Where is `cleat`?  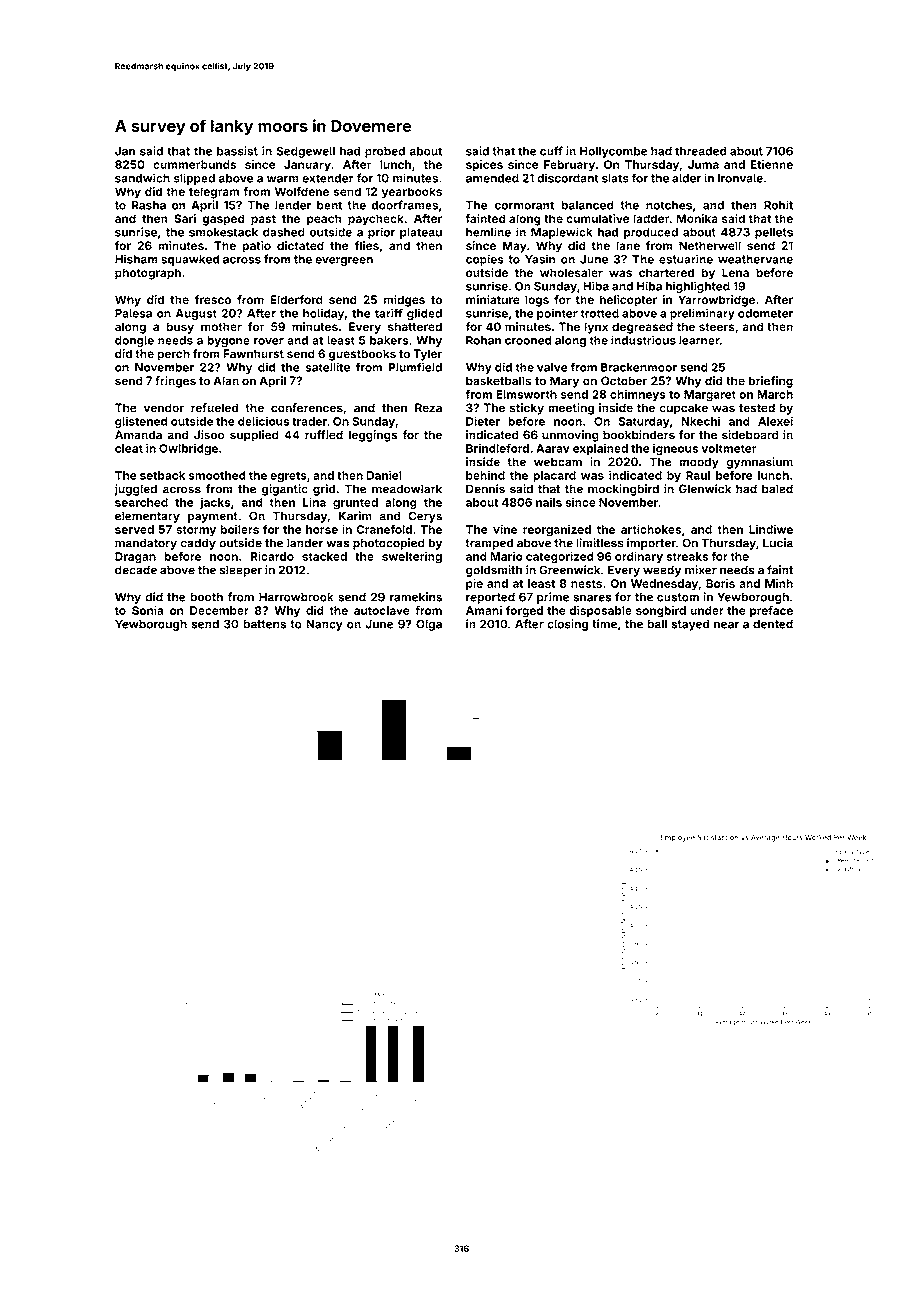
cleat is located at coordinates (129, 448).
